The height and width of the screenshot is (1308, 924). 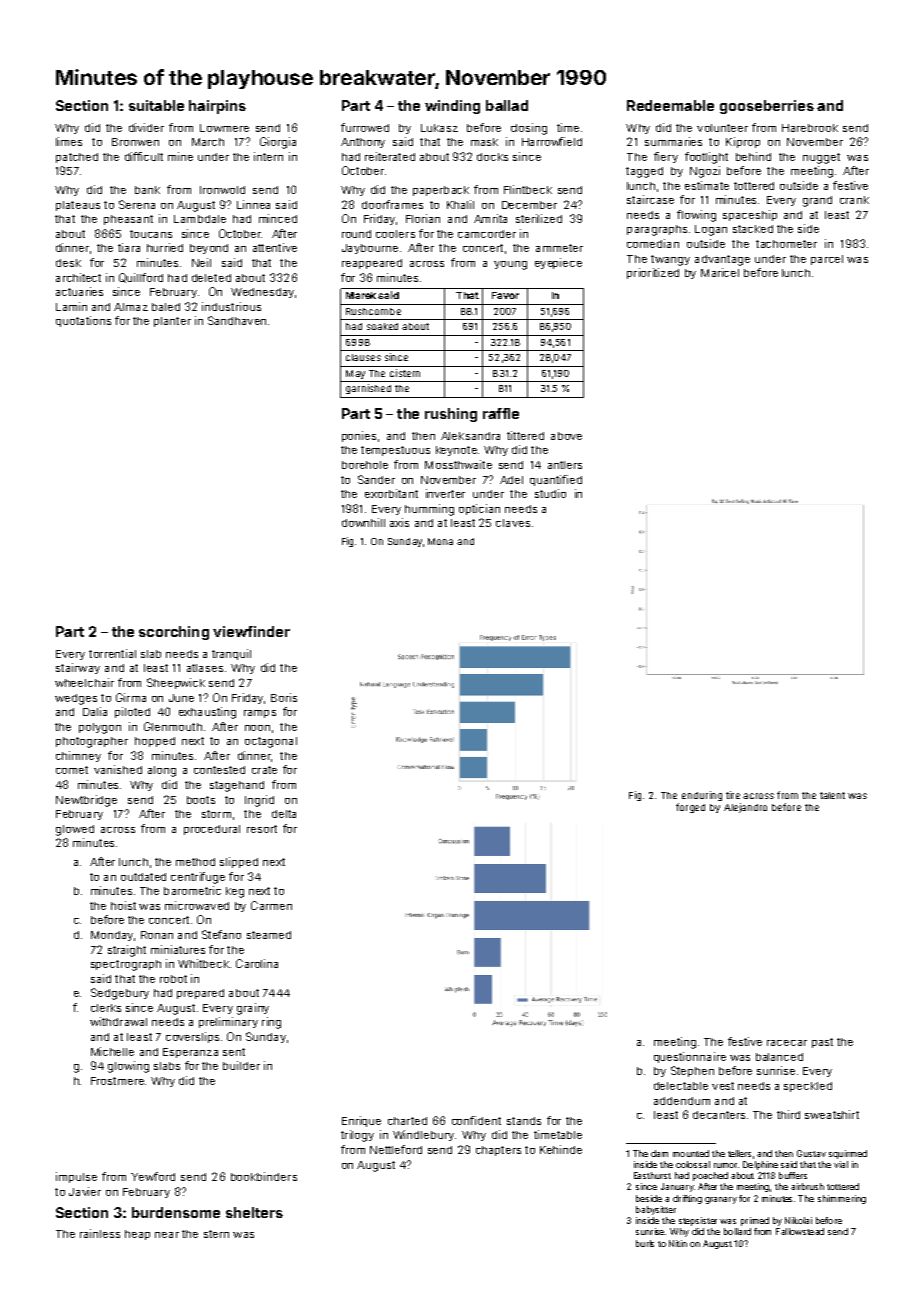 What do you see at coordinates (767, 107) in the screenshot?
I see `gooseberries` at bounding box center [767, 107].
